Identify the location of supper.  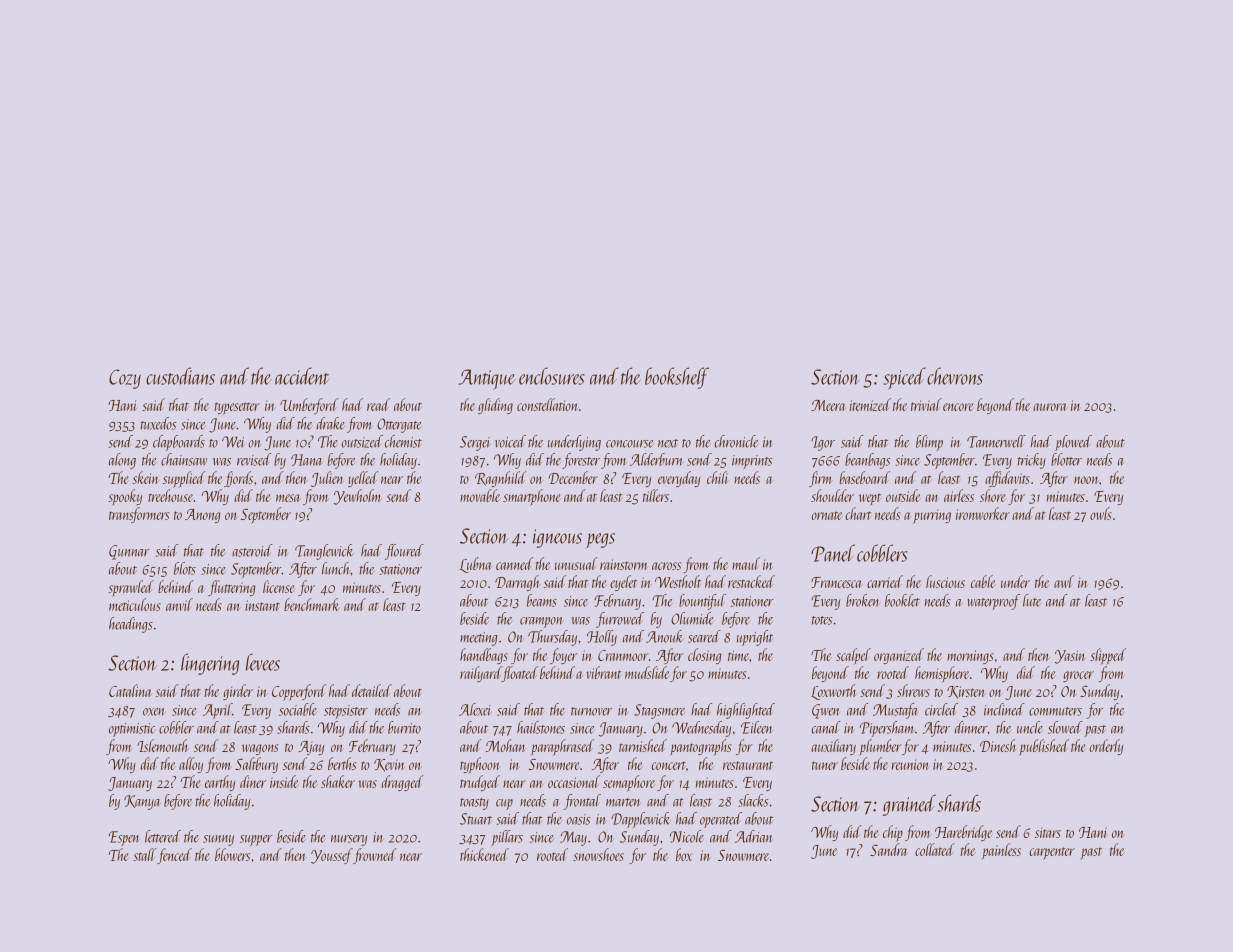
(256, 840).
